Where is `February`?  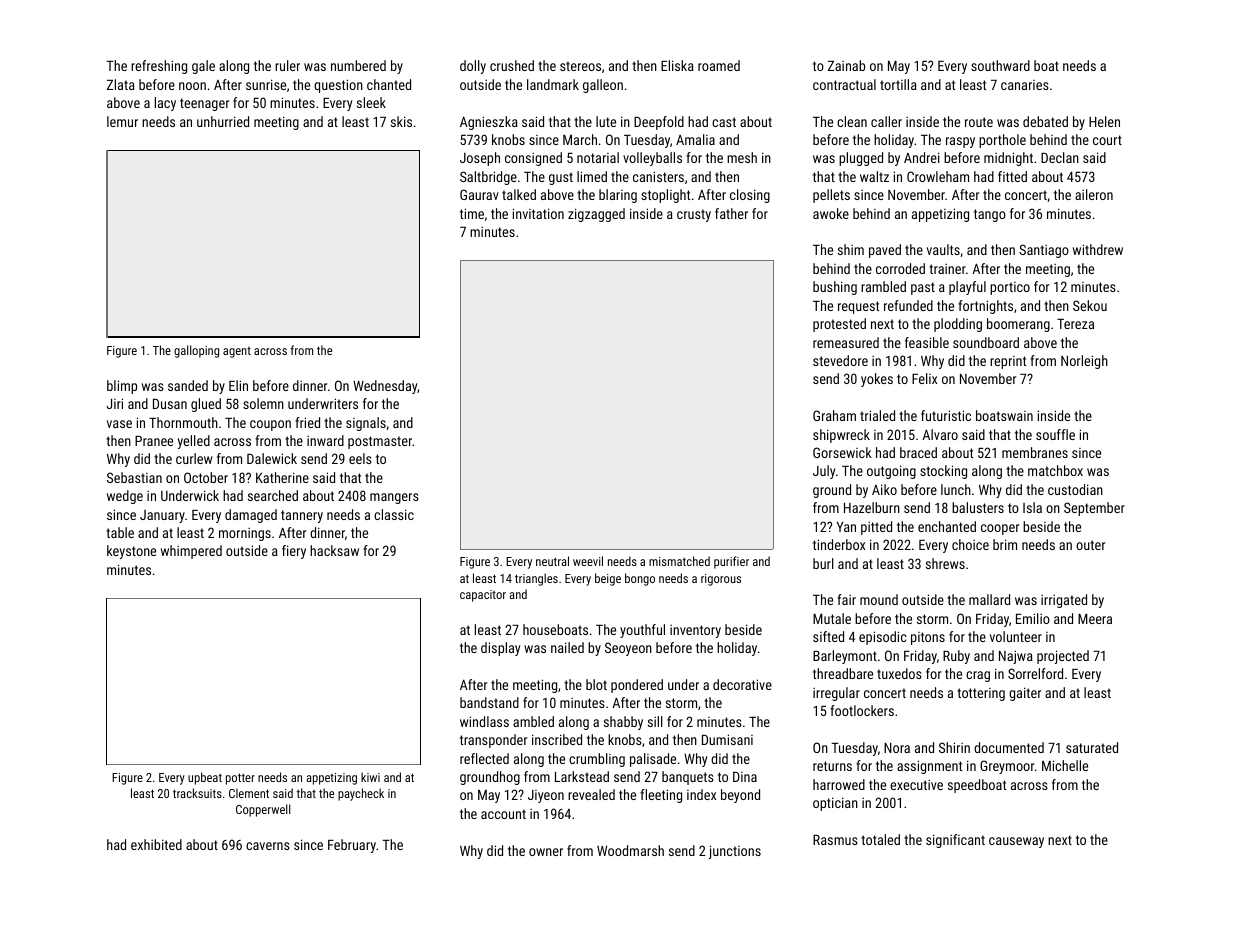
February is located at coordinates (352, 846).
